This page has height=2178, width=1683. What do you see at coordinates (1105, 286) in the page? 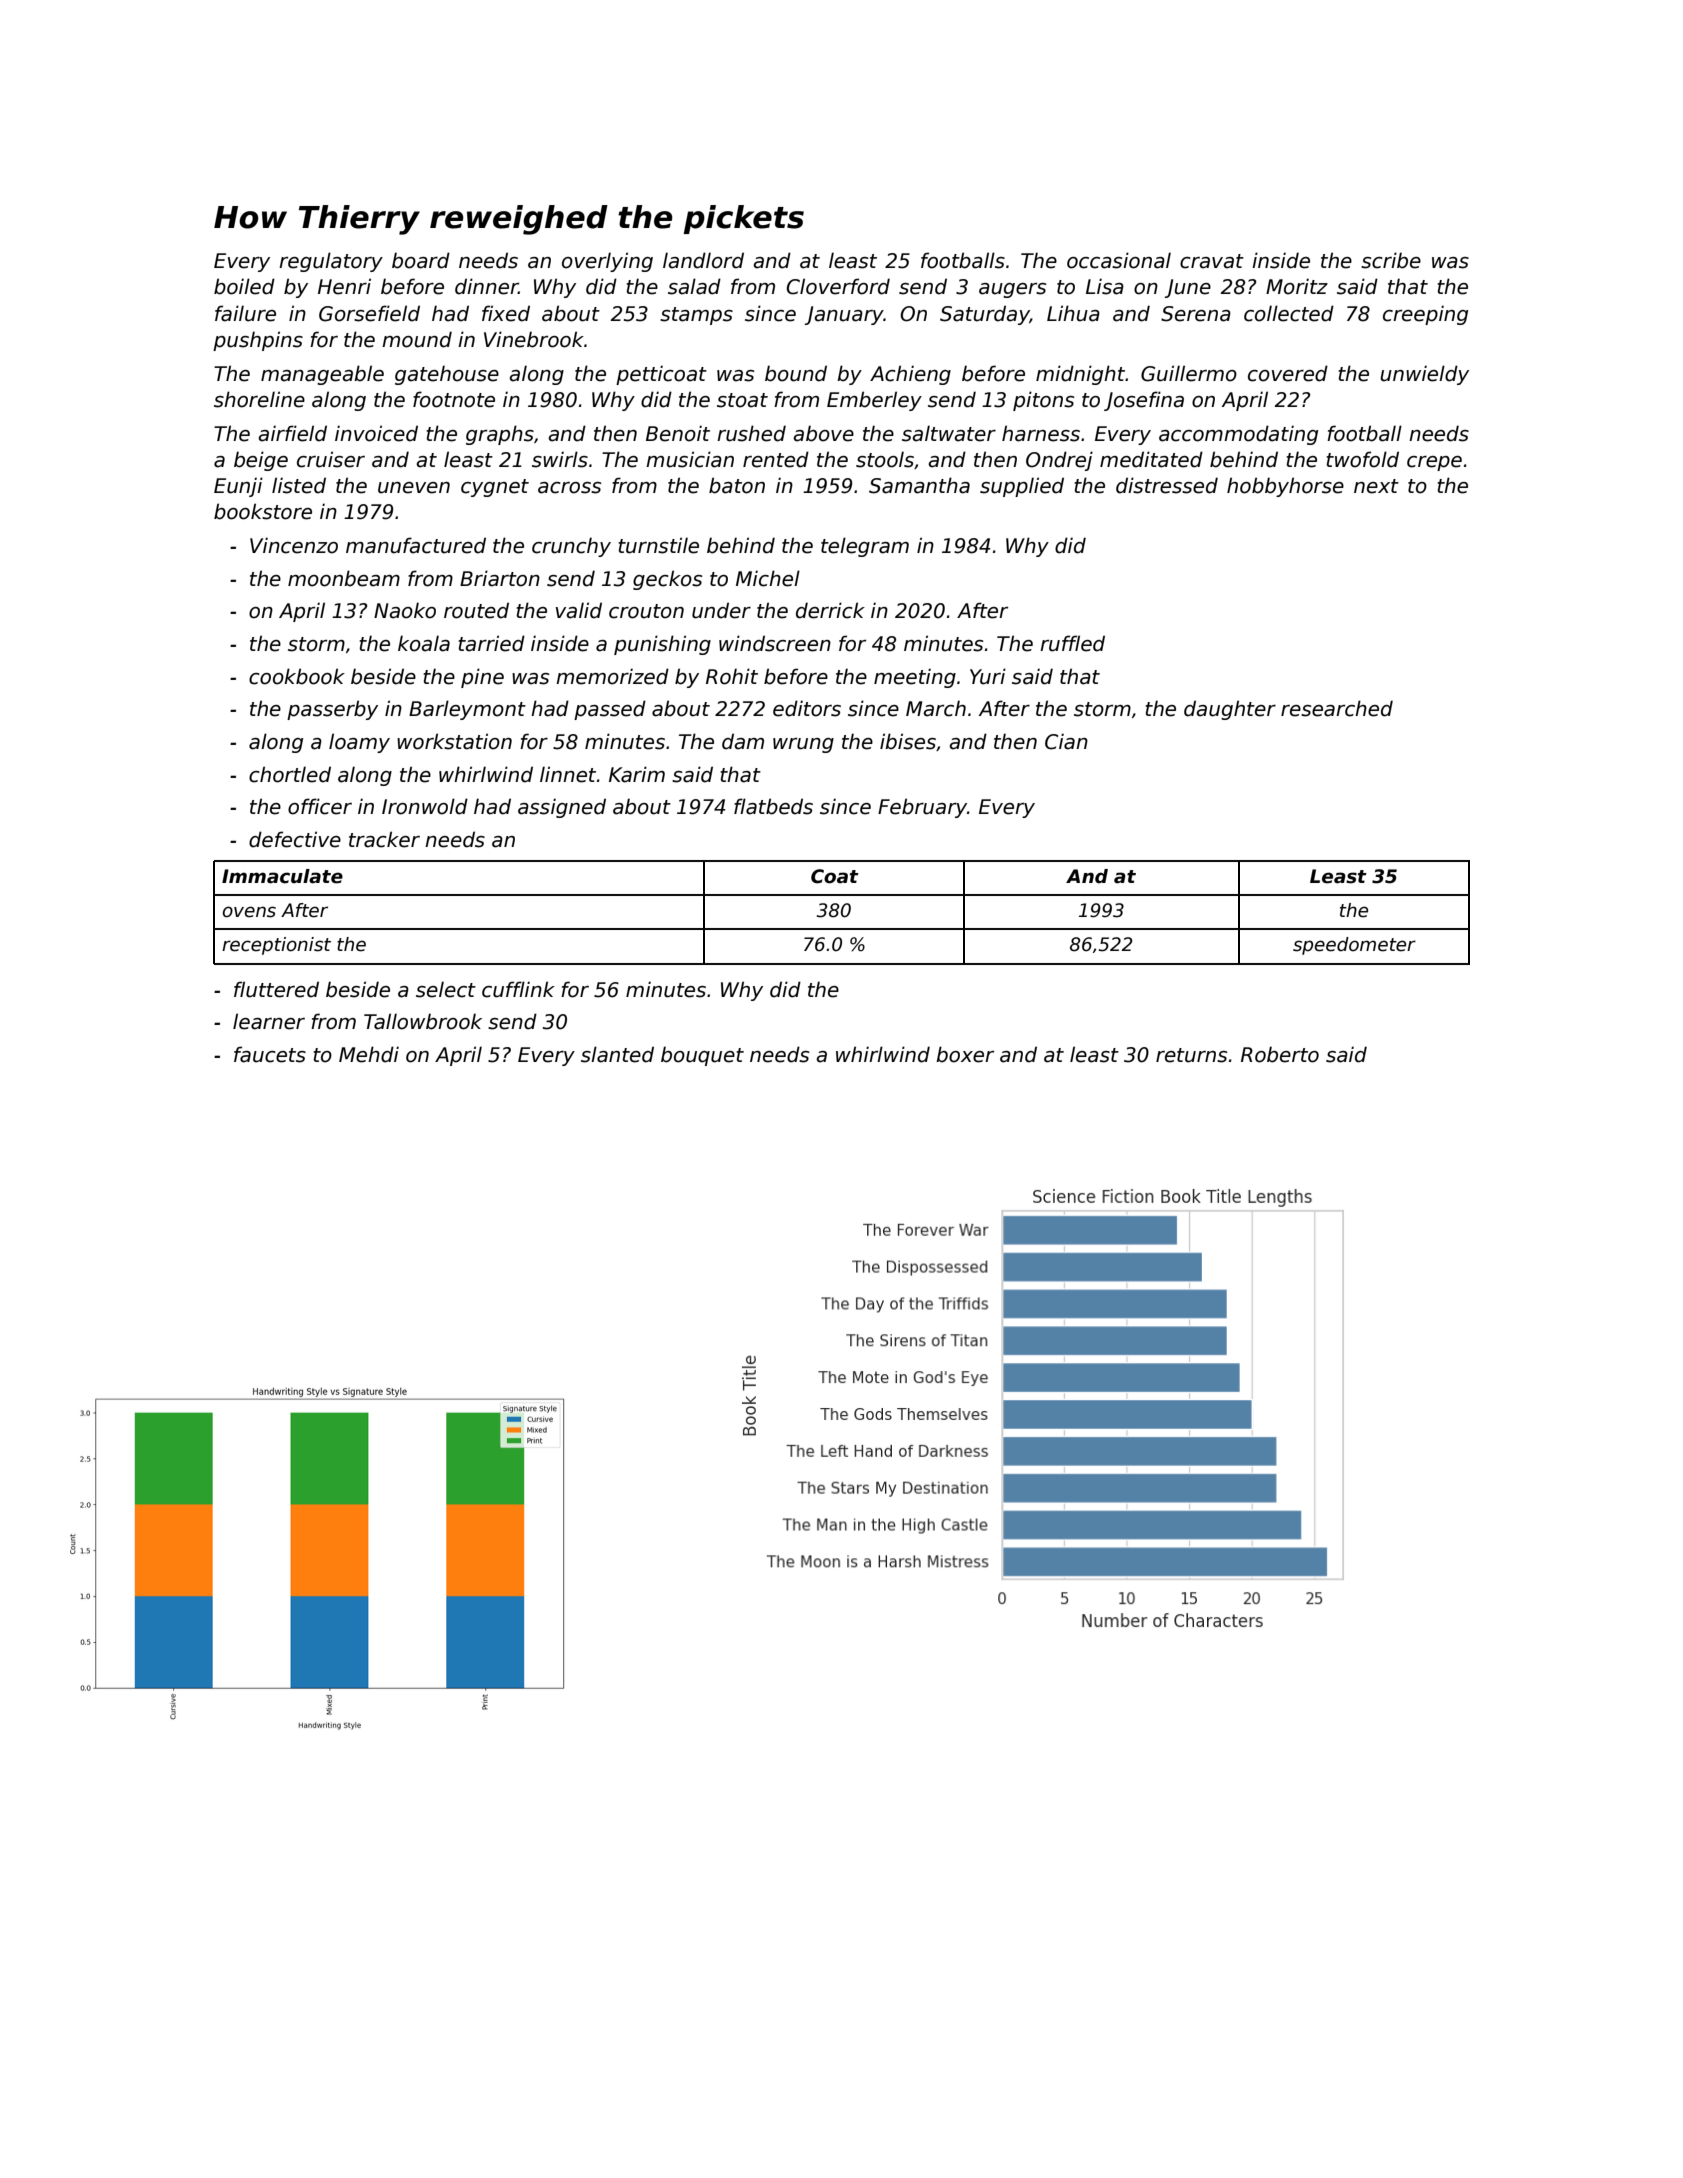
I see `Lisa` at bounding box center [1105, 286].
